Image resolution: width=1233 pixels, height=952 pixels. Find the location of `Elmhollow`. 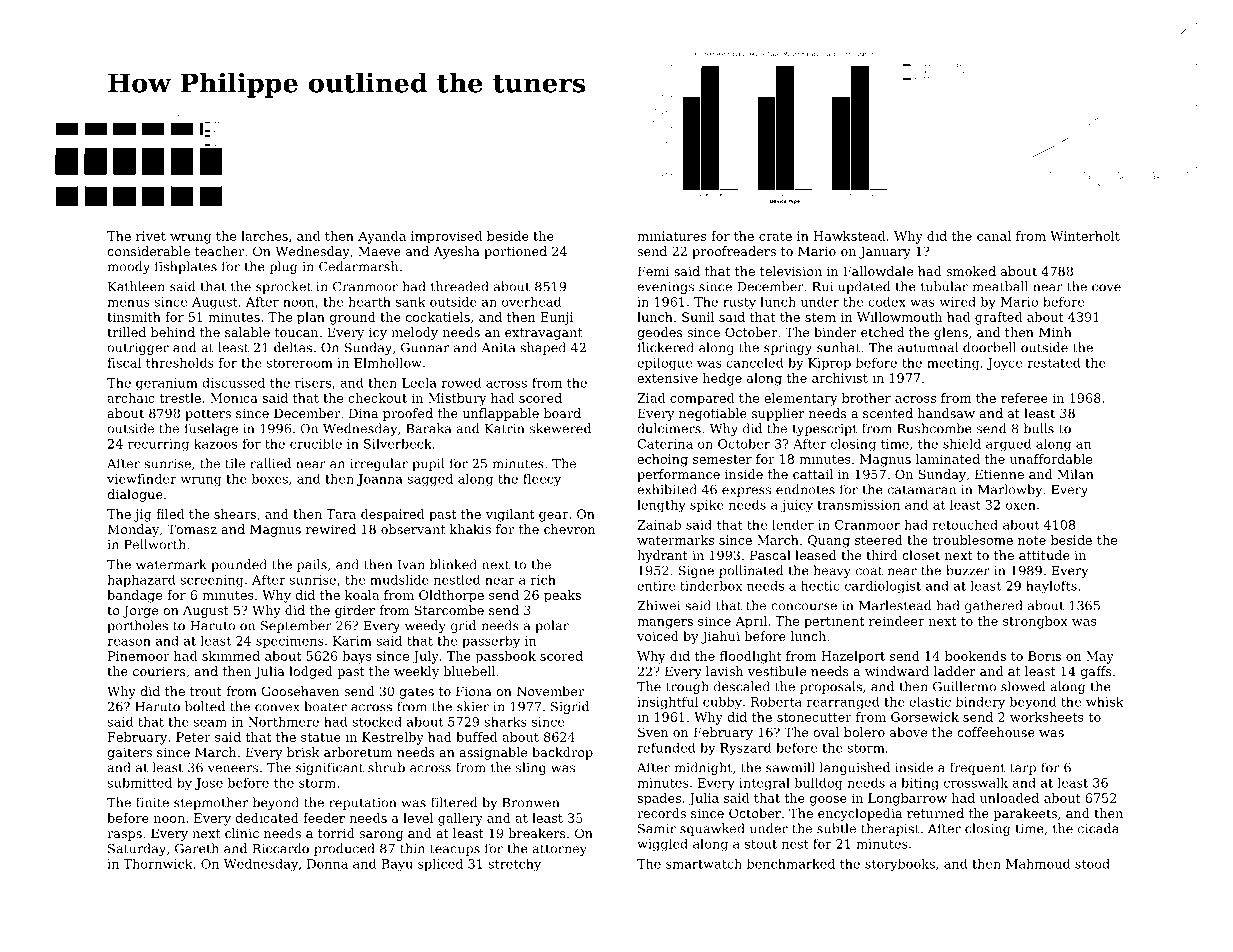

Elmhollow is located at coordinates (388, 363).
